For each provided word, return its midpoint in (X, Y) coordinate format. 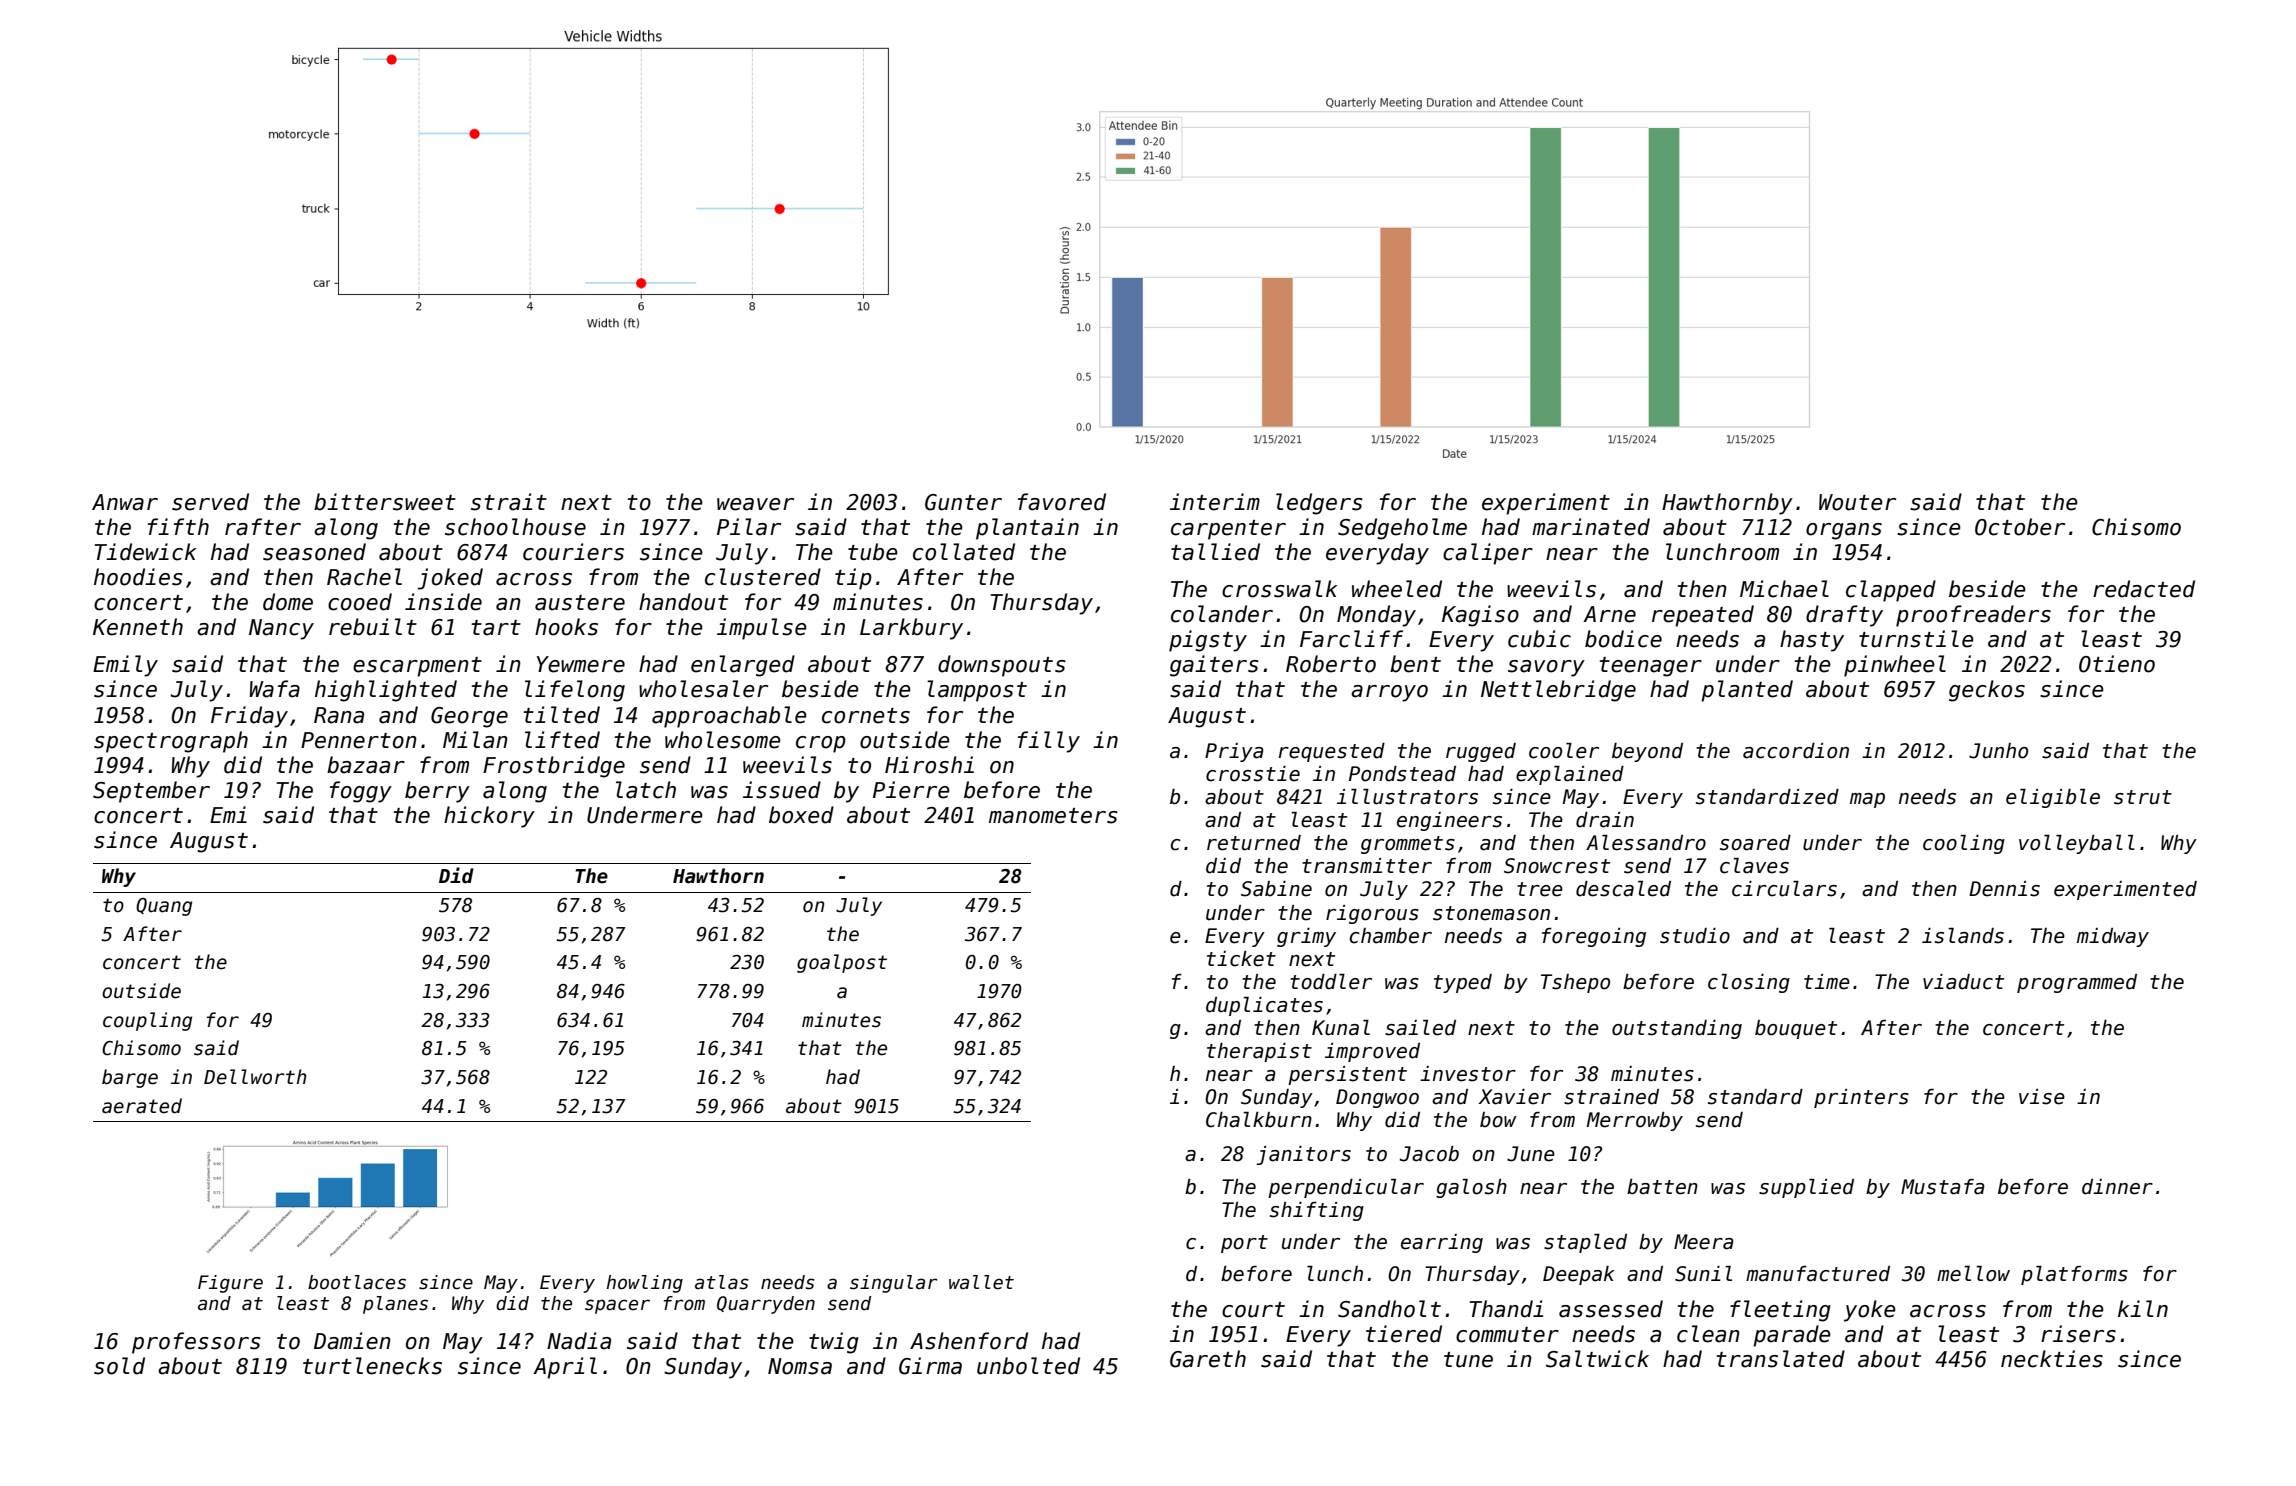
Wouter (1857, 502)
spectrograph (171, 742)
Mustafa (1943, 1187)
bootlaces (357, 1282)
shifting (1317, 1211)
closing (1749, 983)
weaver (755, 504)
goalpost (842, 963)
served (210, 502)
